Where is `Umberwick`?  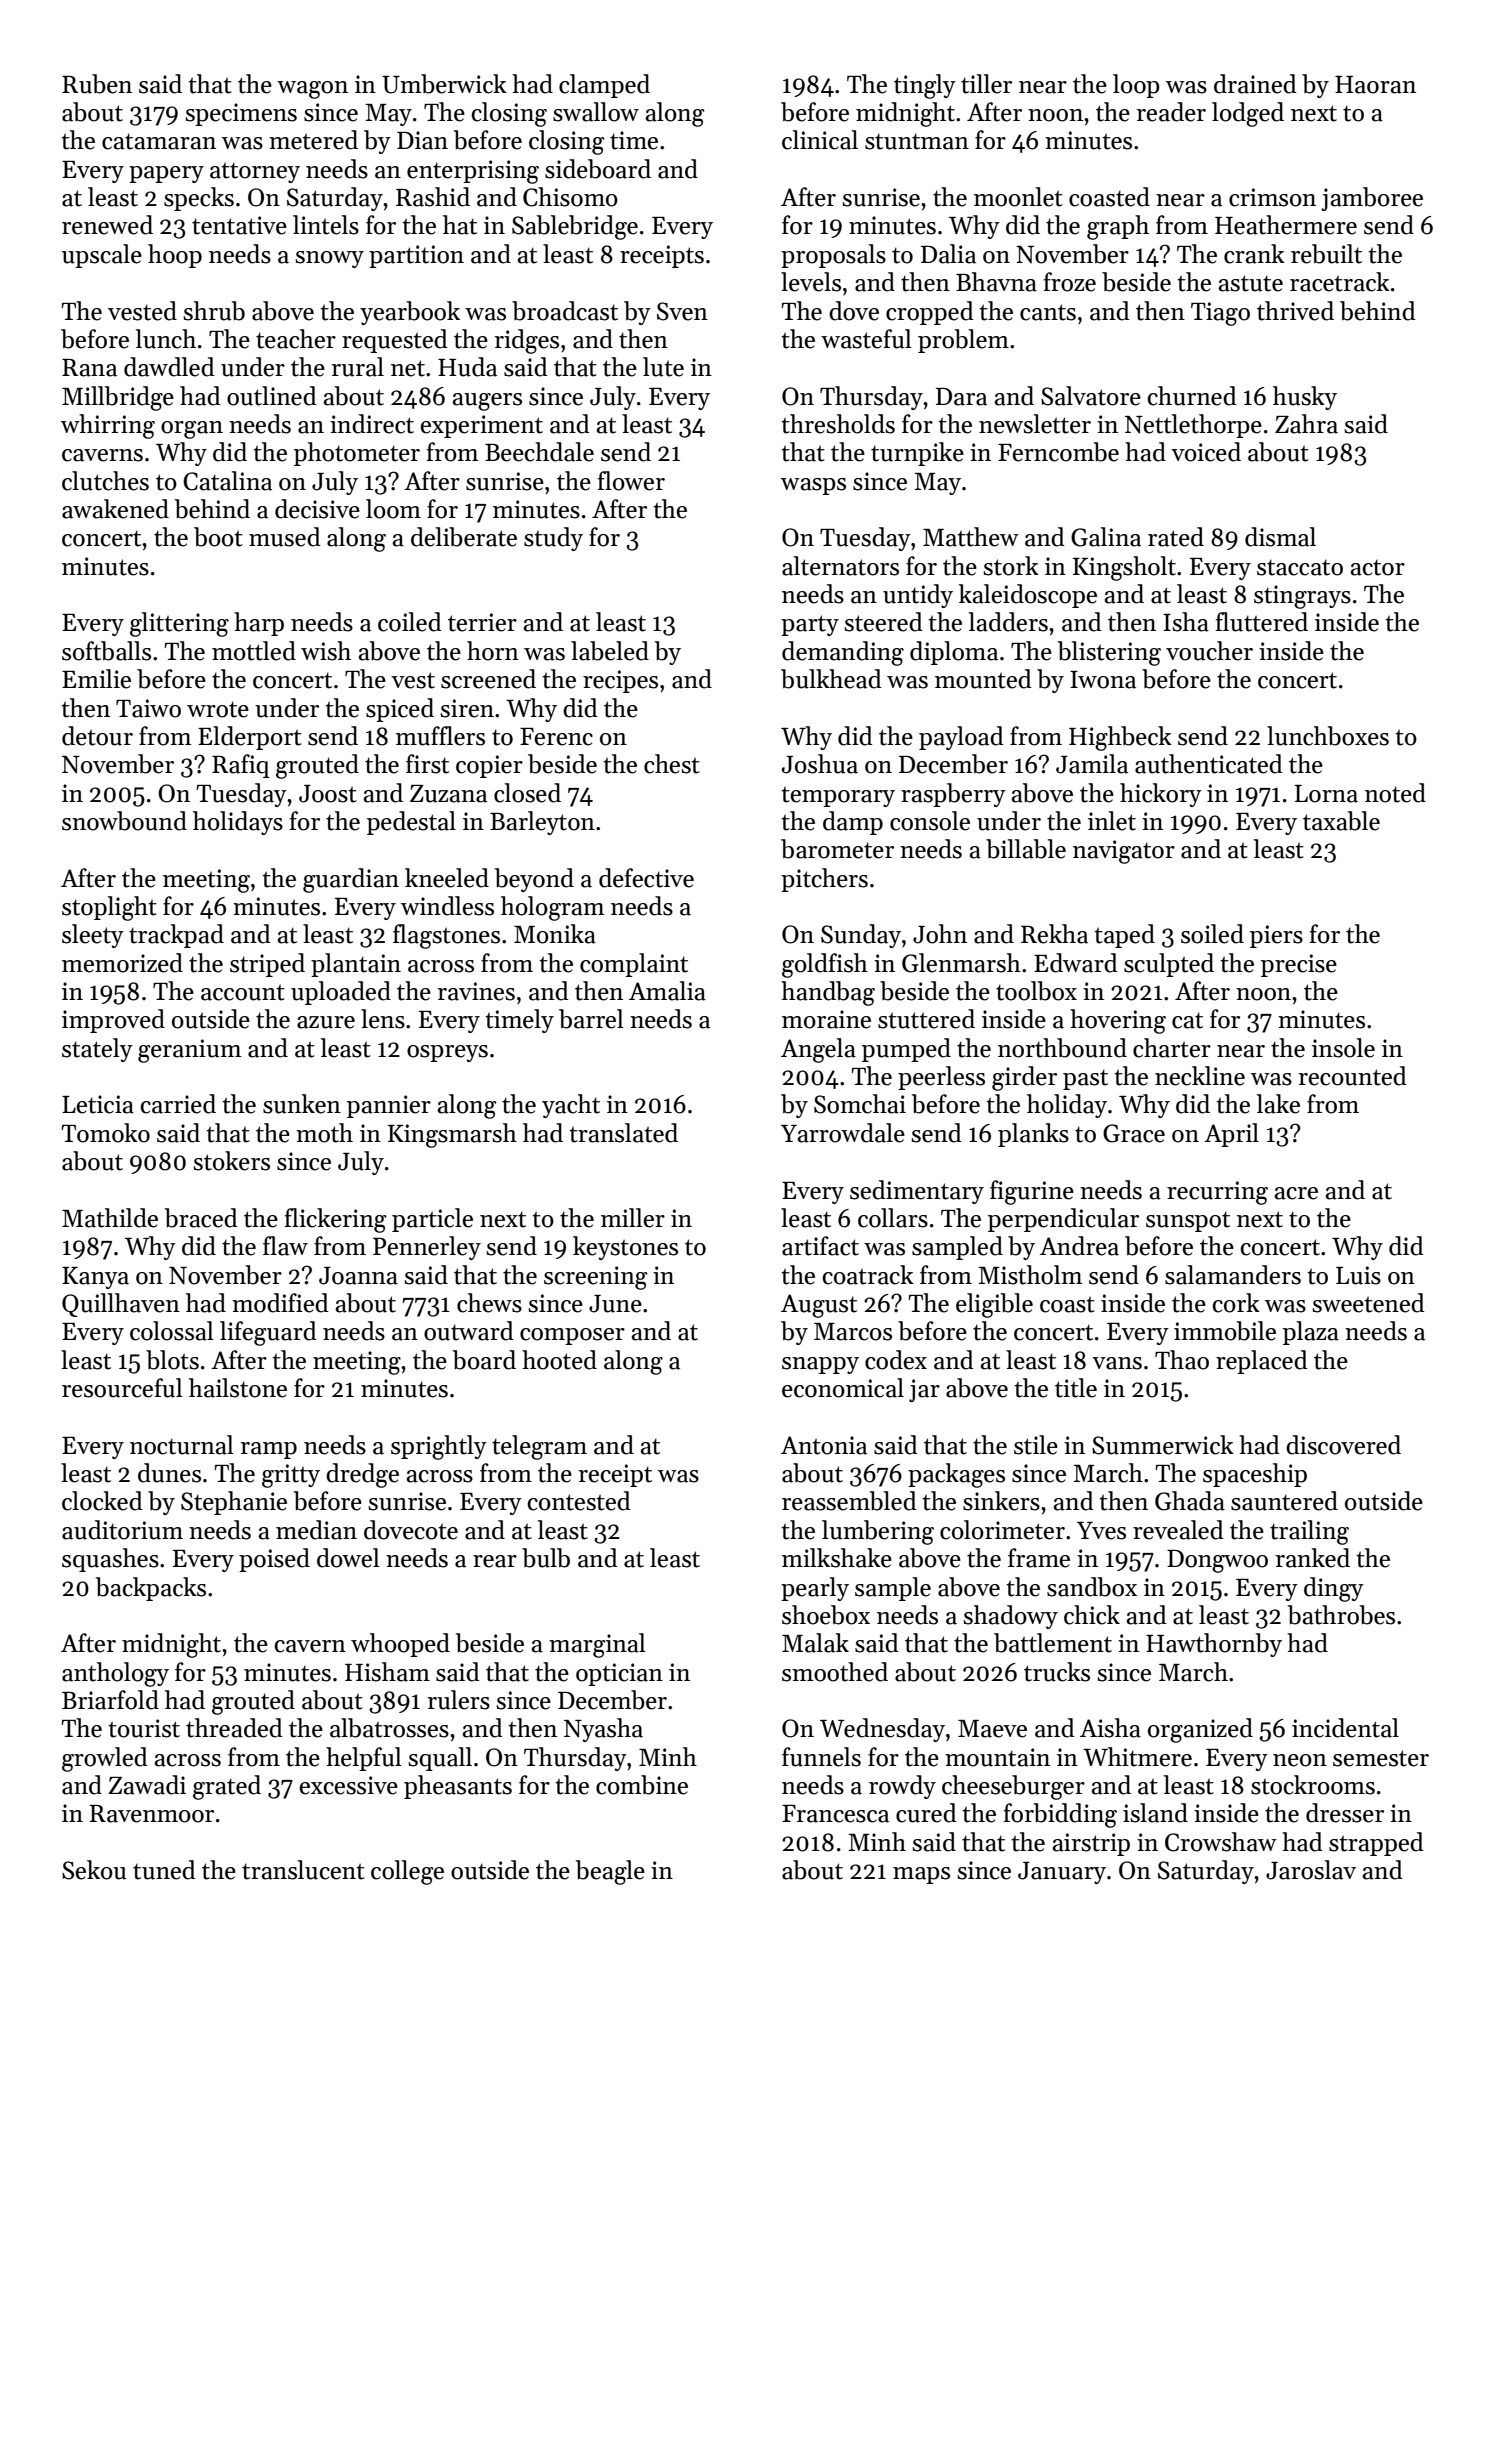
Umberwick is located at coordinates (444, 84).
